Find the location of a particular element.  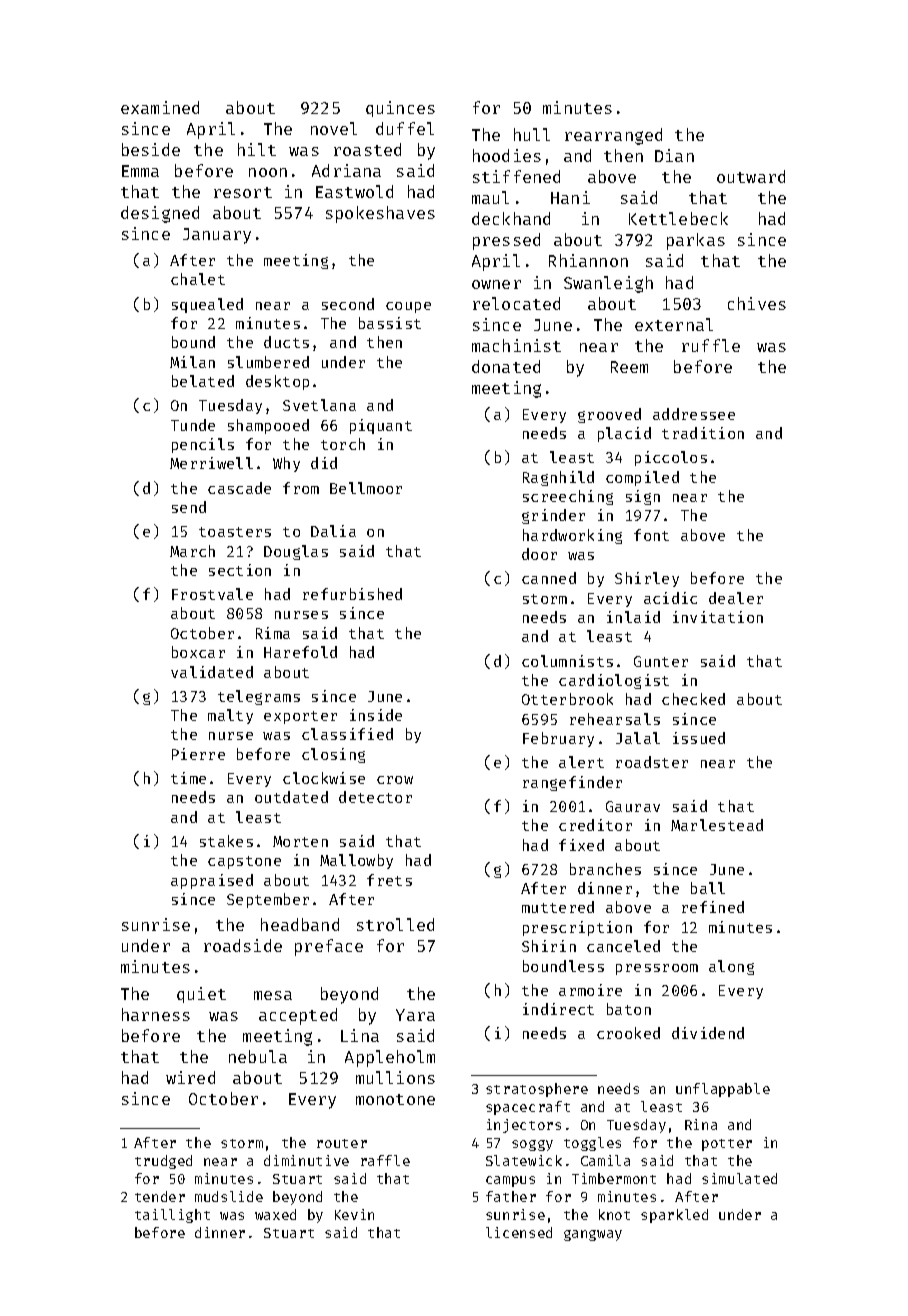

Kevin is located at coordinates (354, 1214).
